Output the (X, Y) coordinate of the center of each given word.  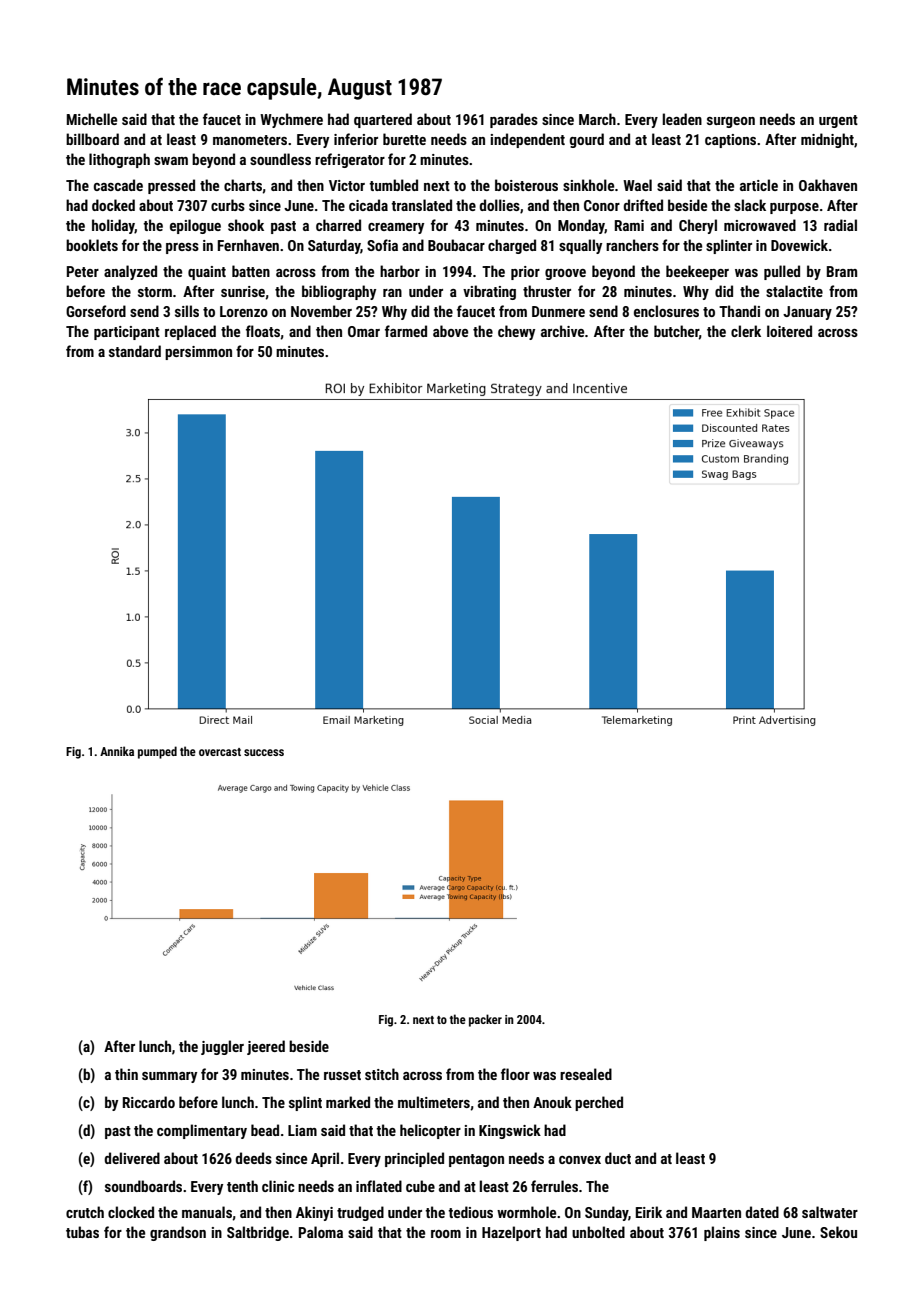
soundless (280, 159)
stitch (382, 1074)
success (264, 752)
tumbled (393, 185)
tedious (470, 1212)
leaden (682, 119)
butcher (676, 331)
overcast (220, 752)
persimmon (198, 353)
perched (599, 1103)
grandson (178, 1233)
